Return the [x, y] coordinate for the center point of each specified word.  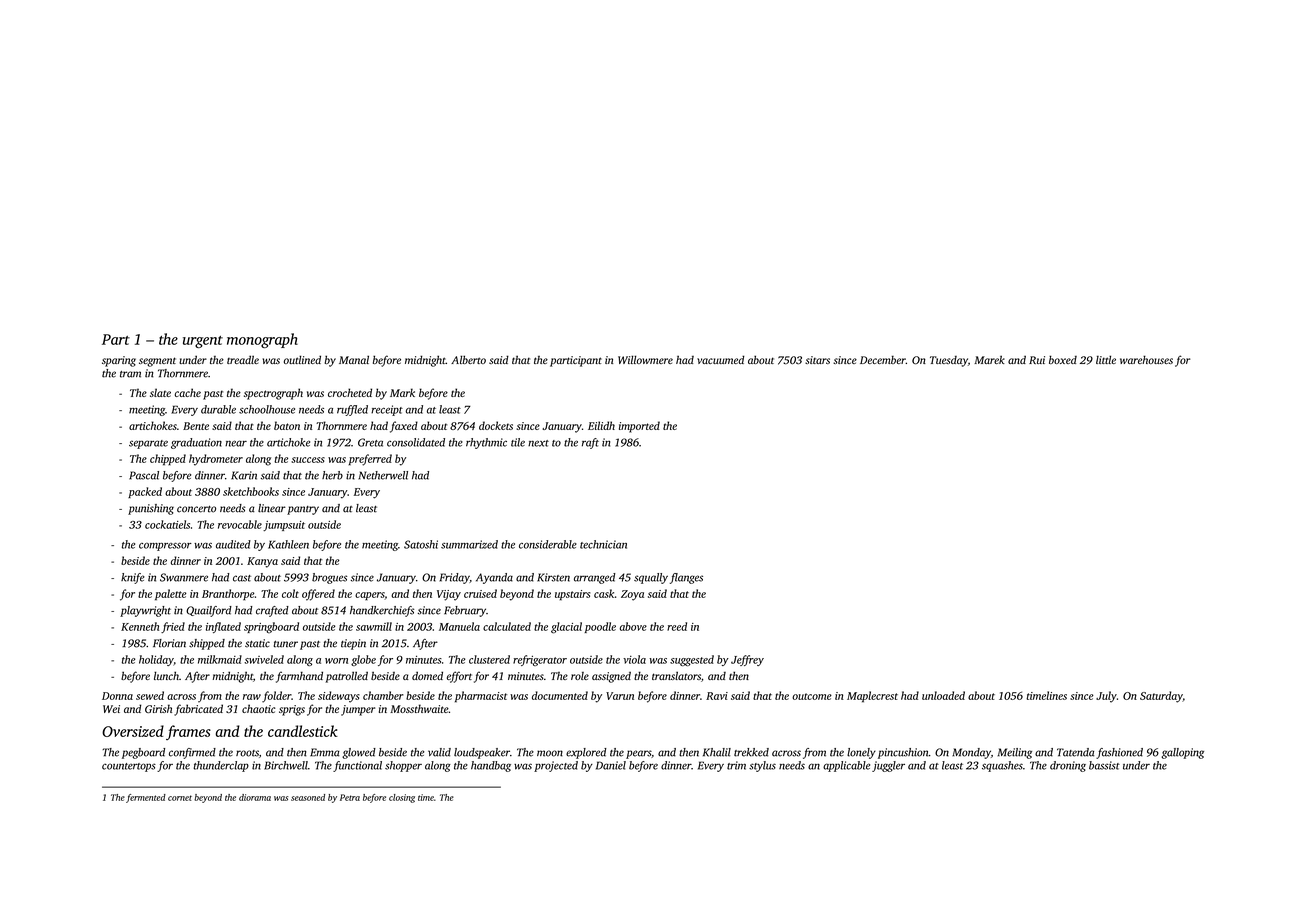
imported [639, 427]
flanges [686, 578]
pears [638, 754]
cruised [480, 593]
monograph [262, 340]
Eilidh [601, 425]
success [308, 460]
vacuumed [721, 359]
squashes [1002, 766]
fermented [146, 798]
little [1106, 359]
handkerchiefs [382, 611]
